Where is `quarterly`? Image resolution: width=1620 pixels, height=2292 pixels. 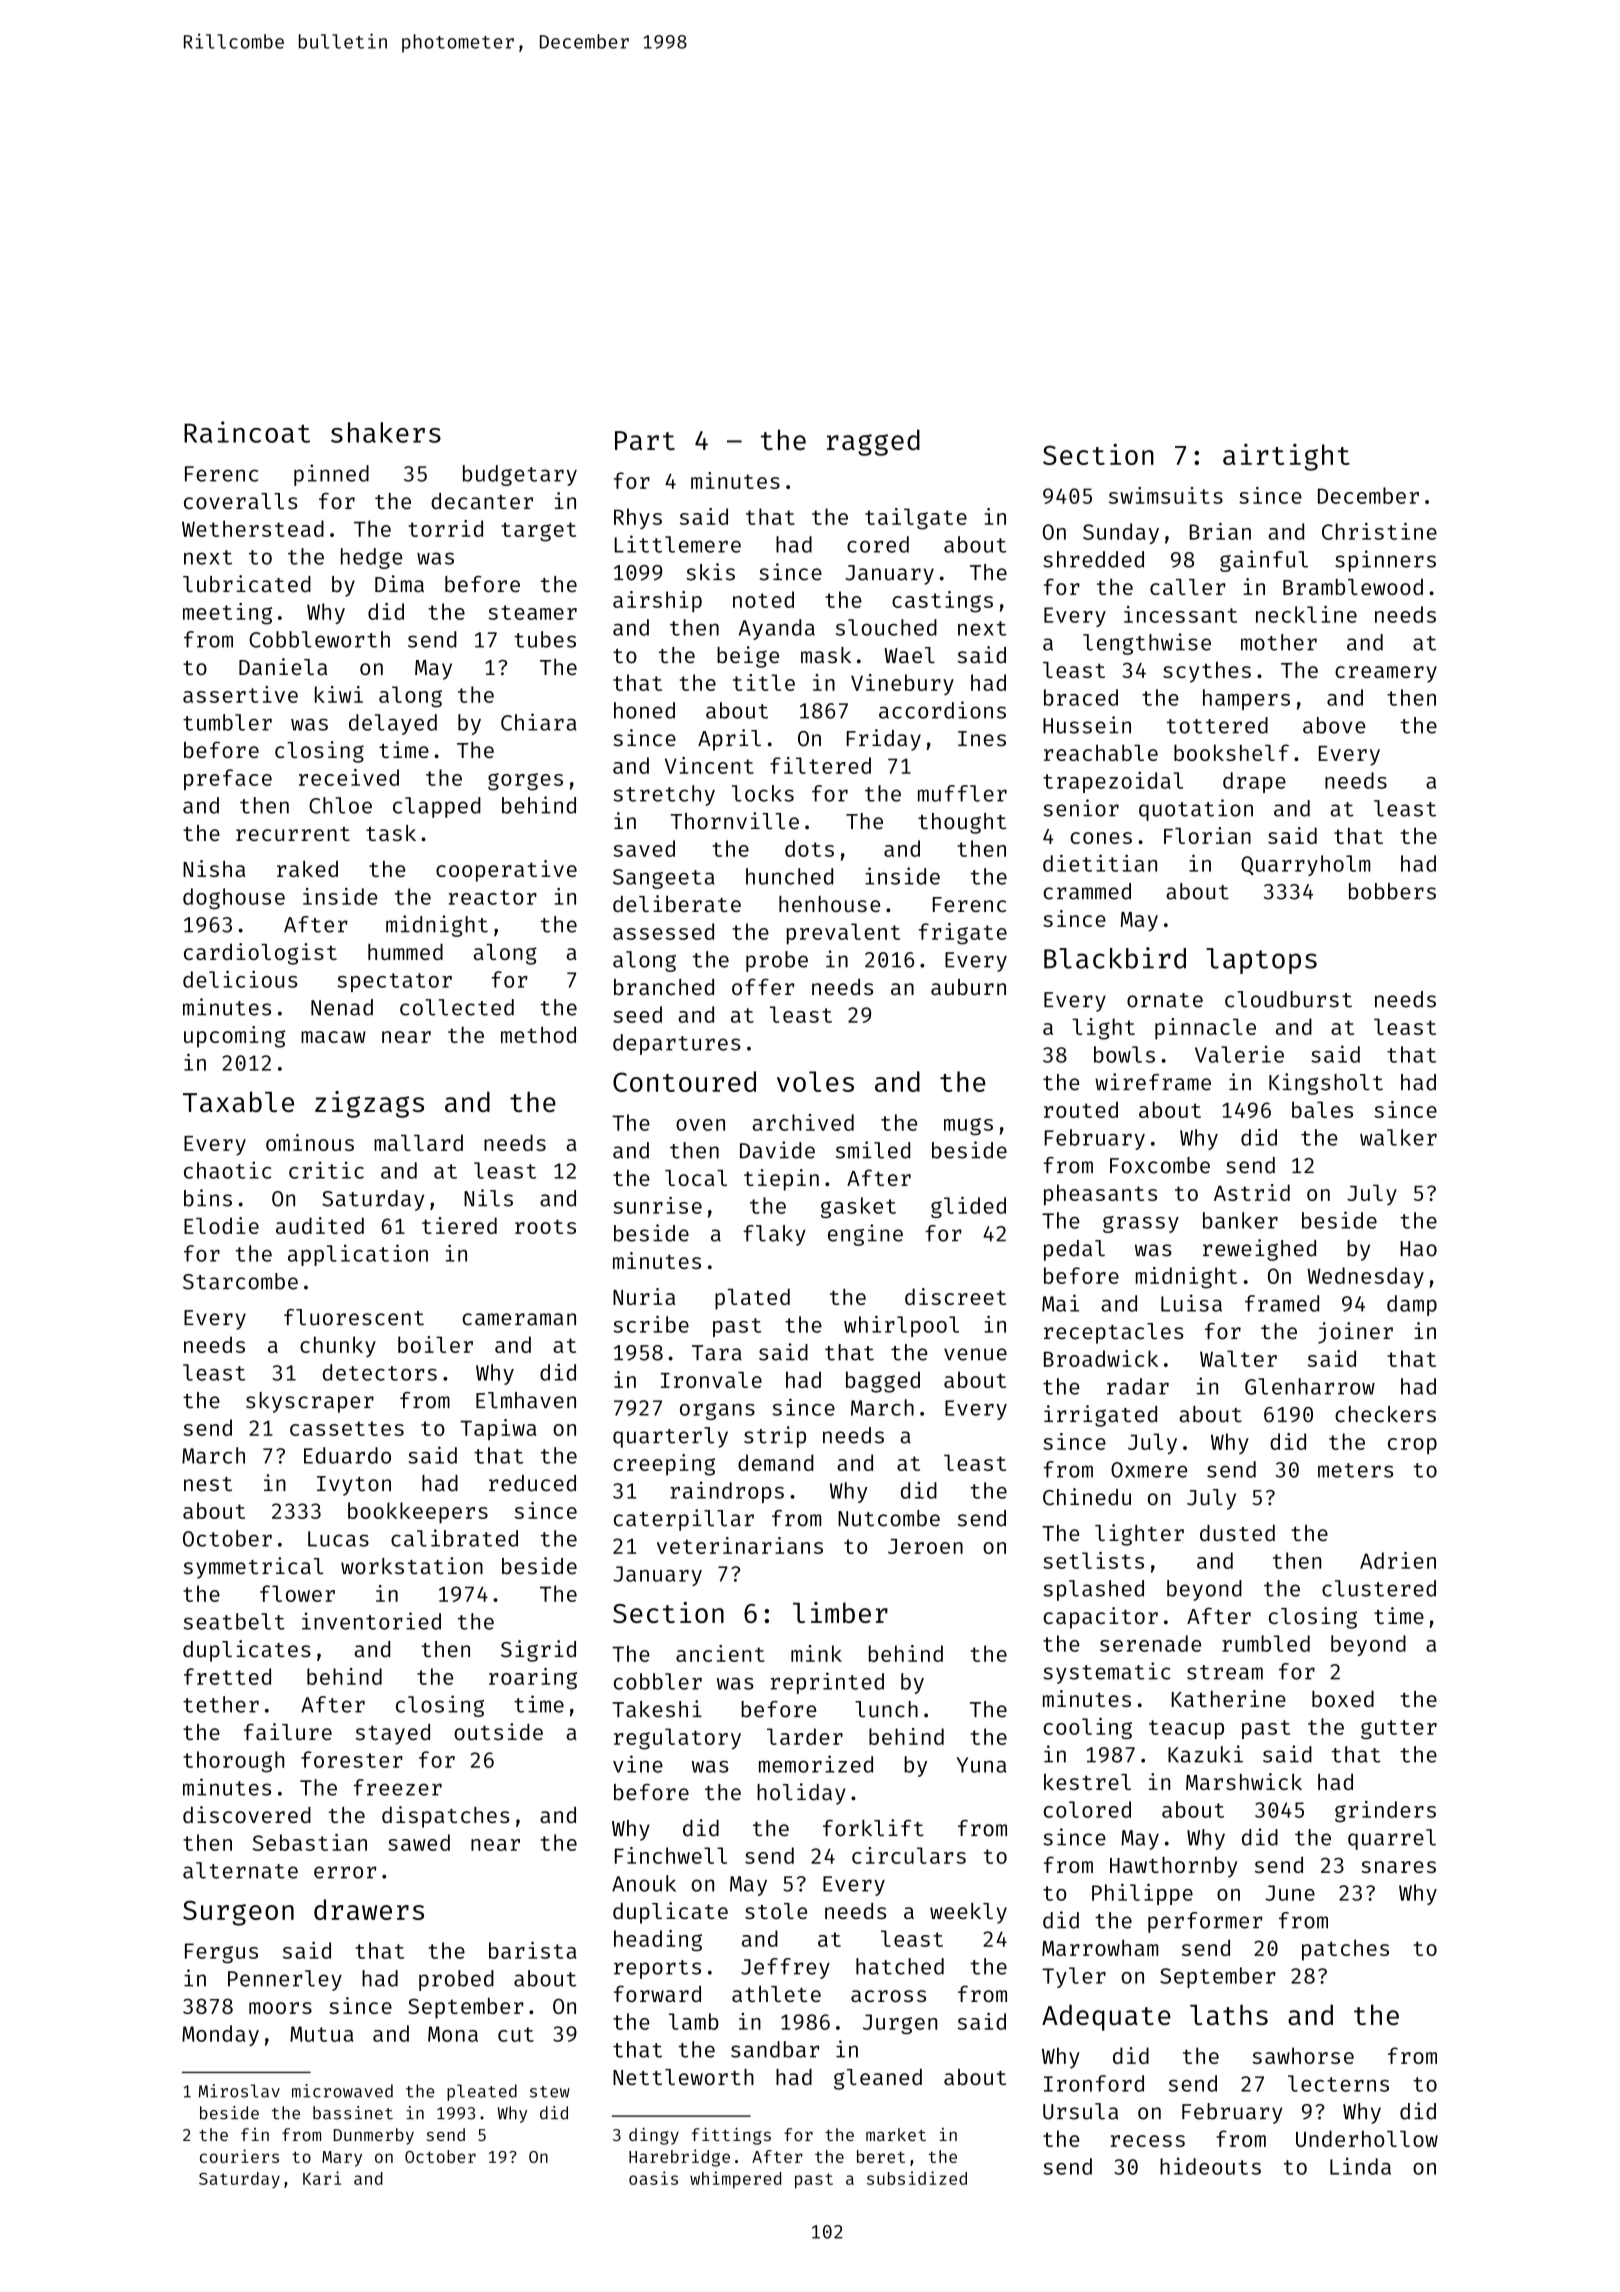
quarterly is located at coordinates (670, 1437).
